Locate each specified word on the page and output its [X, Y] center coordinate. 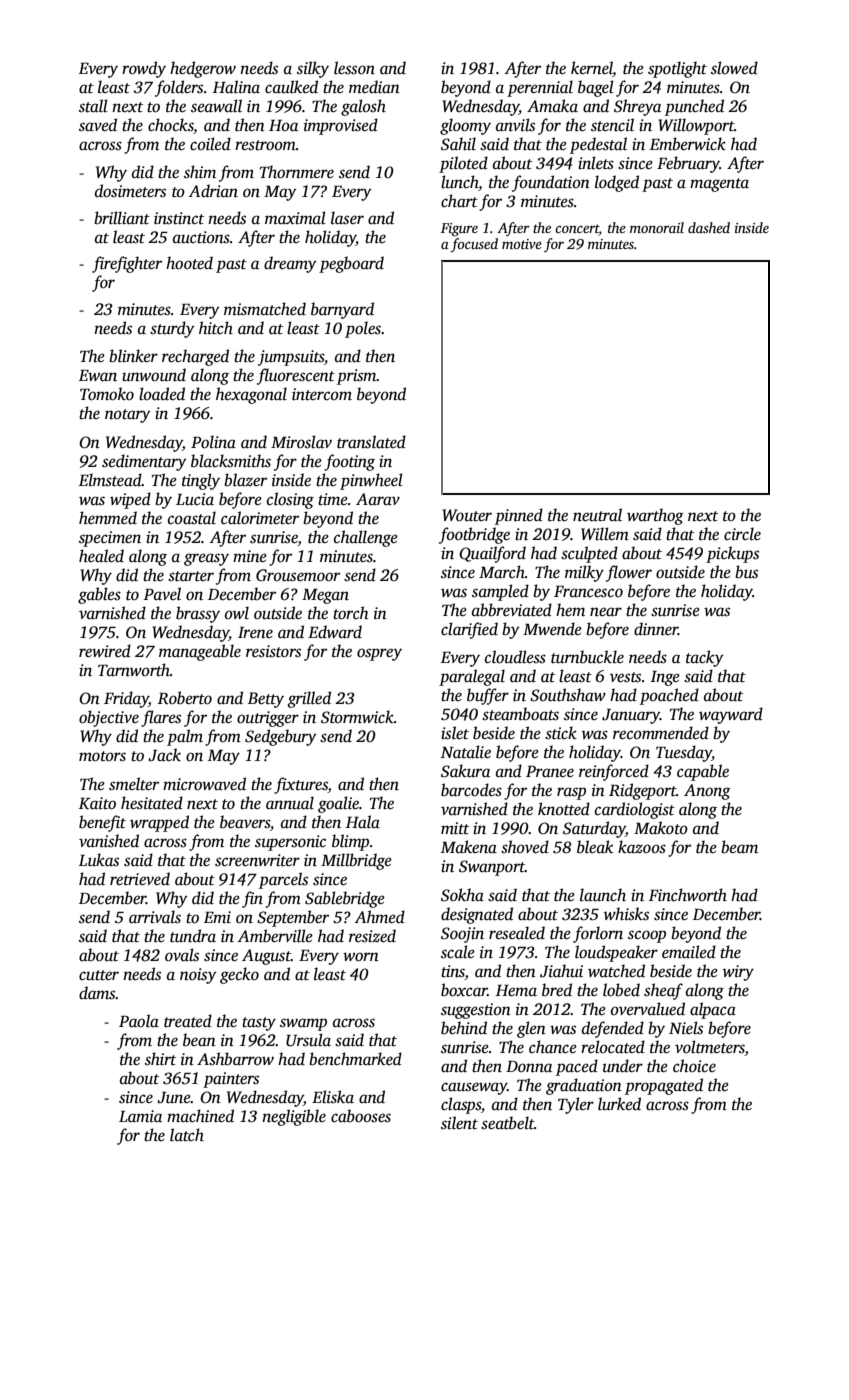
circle [742, 534]
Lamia [140, 1116]
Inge [665, 678]
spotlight [677, 69]
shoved [525, 847]
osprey [379, 654]
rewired [105, 651]
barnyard [342, 310]
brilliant [122, 218]
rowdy [144, 69]
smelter [134, 784]
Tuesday [684, 753]
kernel [592, 68]
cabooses [361, 1116]
